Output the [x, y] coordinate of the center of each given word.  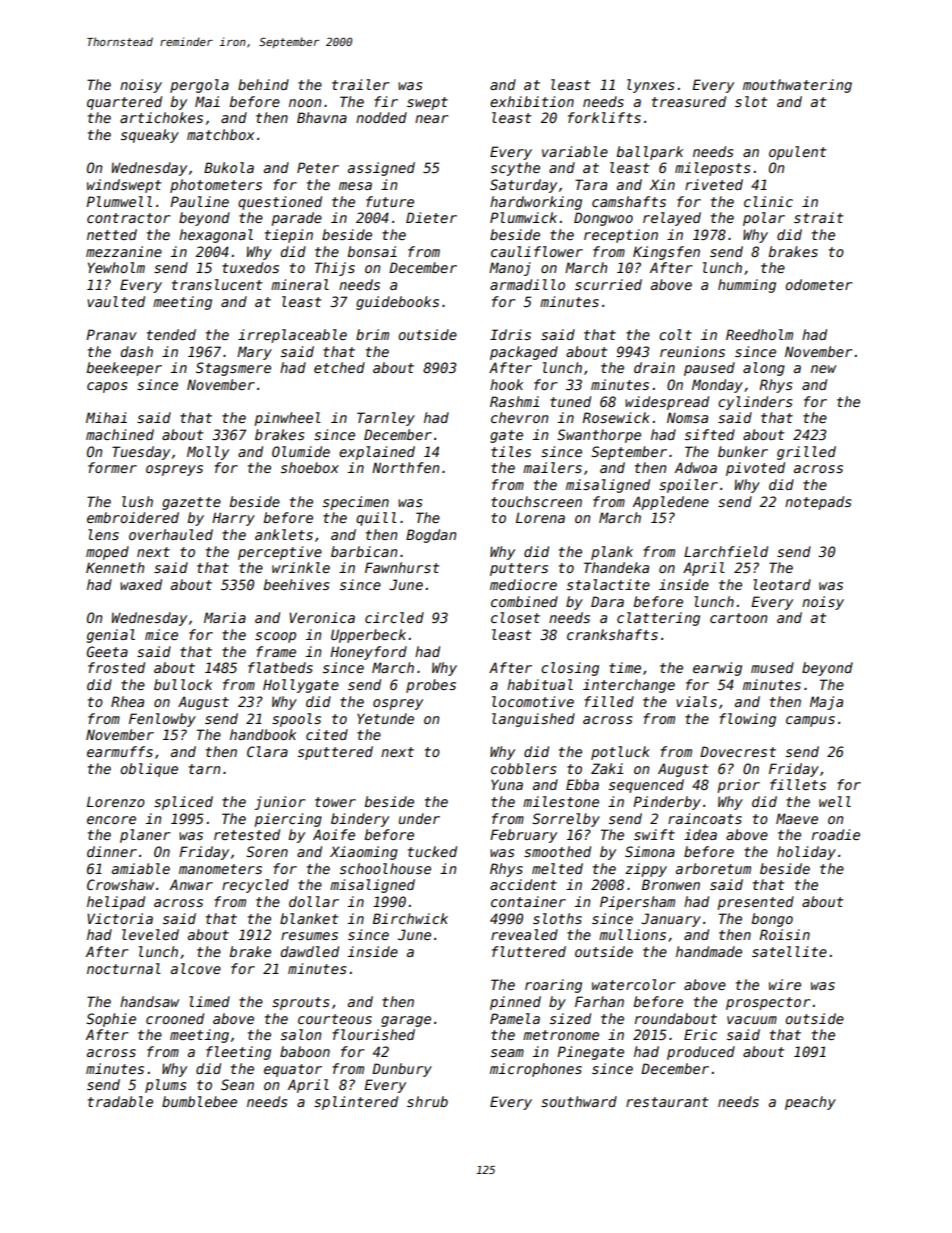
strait [818, 217]
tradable [120, 1101]
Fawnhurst [402, 567]
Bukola [229, 167]
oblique [149, 770]
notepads [818, 503]
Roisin [785, 934]
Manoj [510, 269]
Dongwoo [603, 219]
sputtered [335, 753]
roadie [836, 834]
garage [406, 1021]
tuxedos [250, 267]
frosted [116, 667]
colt [675, 334]
